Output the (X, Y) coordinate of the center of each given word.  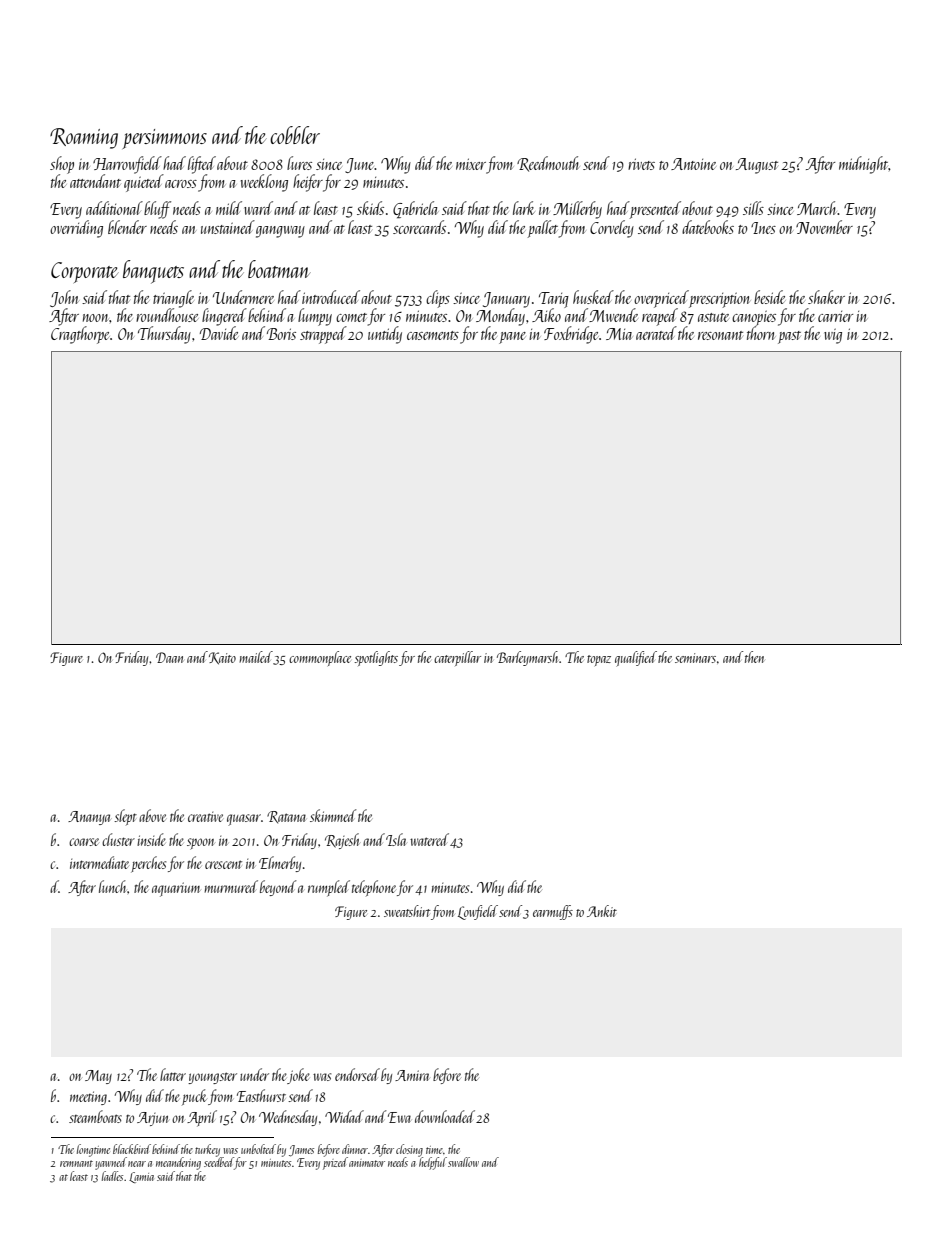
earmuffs (553, 912)
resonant (720, 335)
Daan (169, 657)
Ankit (602, 911)
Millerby (577, 210)
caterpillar (457, 658)
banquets (153, 272)
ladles (112, 1176)
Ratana (286, 817)
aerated (656, 333)
